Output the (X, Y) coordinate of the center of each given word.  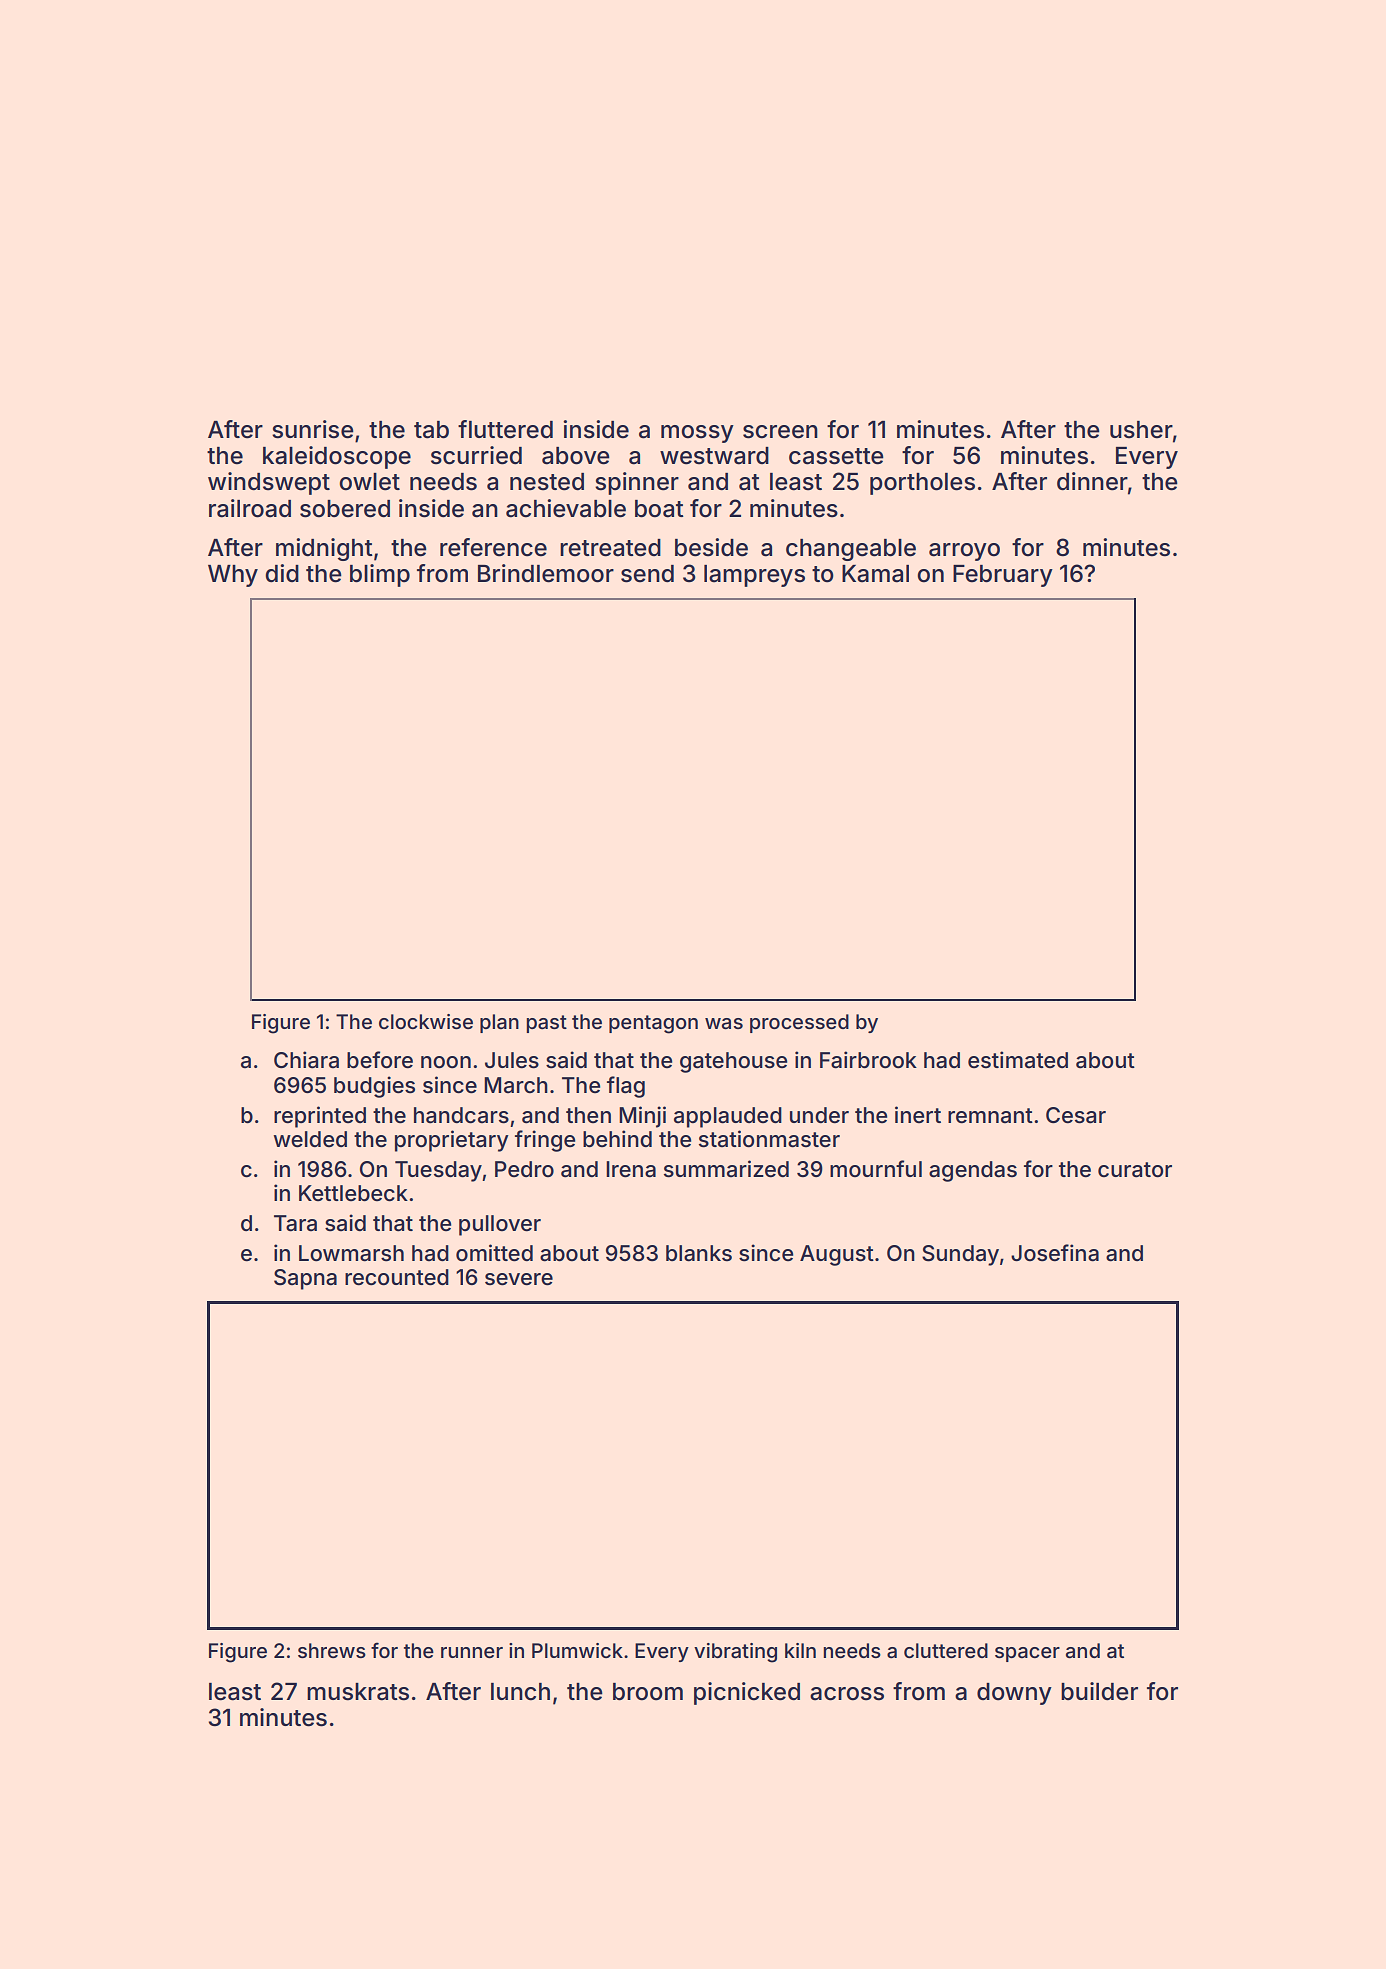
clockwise (426, 1021)
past (547, 1024)
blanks (699, 1253)
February (1003, 576)
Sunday (960, 1255)
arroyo (964, 552)
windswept (269, 483)
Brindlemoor (546, 573)
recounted (397, 1277)
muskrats (358, 1692)
